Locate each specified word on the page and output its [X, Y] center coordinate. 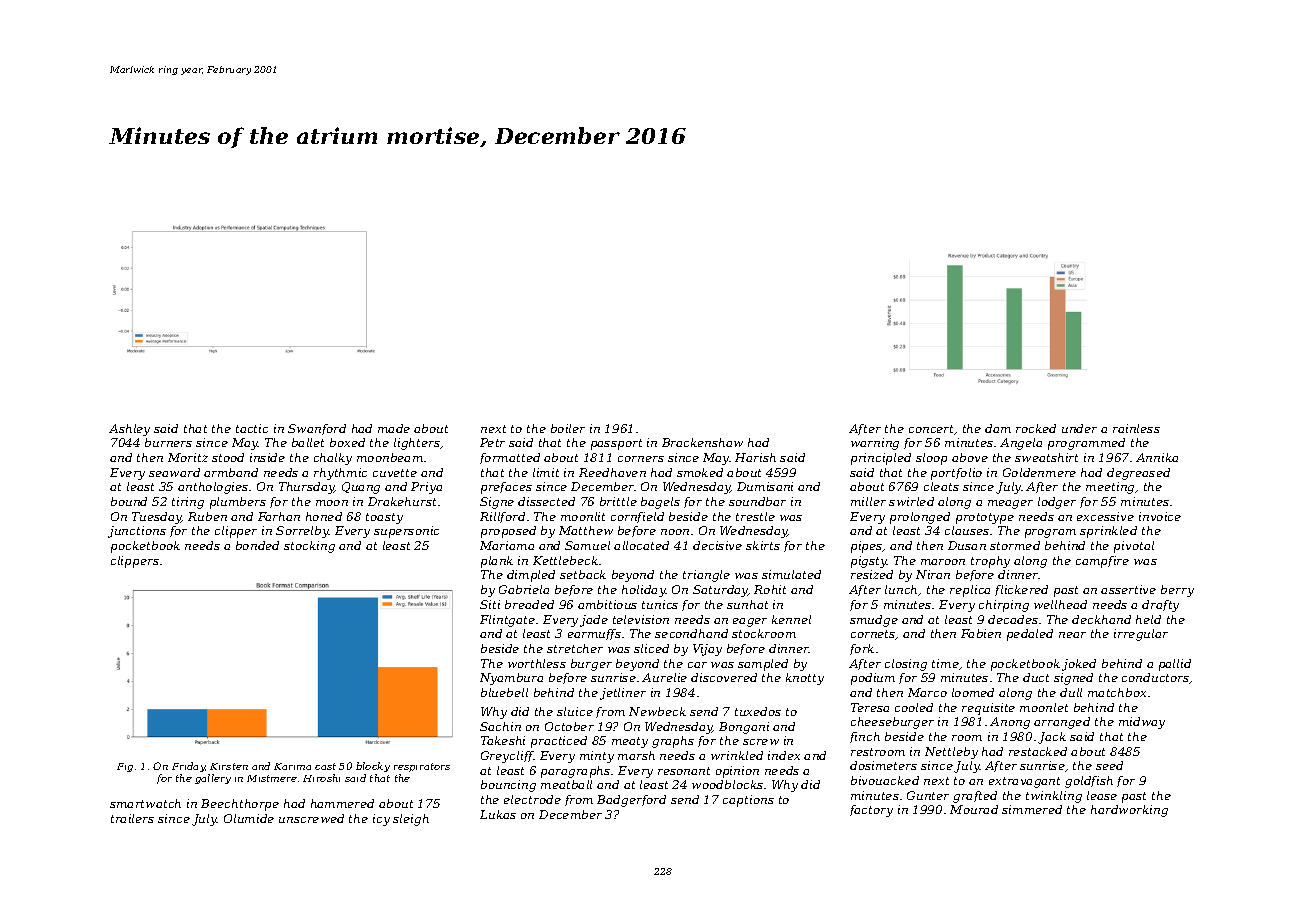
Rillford [502, 517]
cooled [914, 707]
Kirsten [229, 766]
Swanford [317, 429]
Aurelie [664, 677]
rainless [1136, 428]
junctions [137, 532]
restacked [1038, 751]
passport [616, 444]
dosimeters [883, 765]
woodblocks [727, 784]
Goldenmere [1039, 472]
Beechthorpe [240, 805]
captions [748, 801]
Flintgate [507, 621]
